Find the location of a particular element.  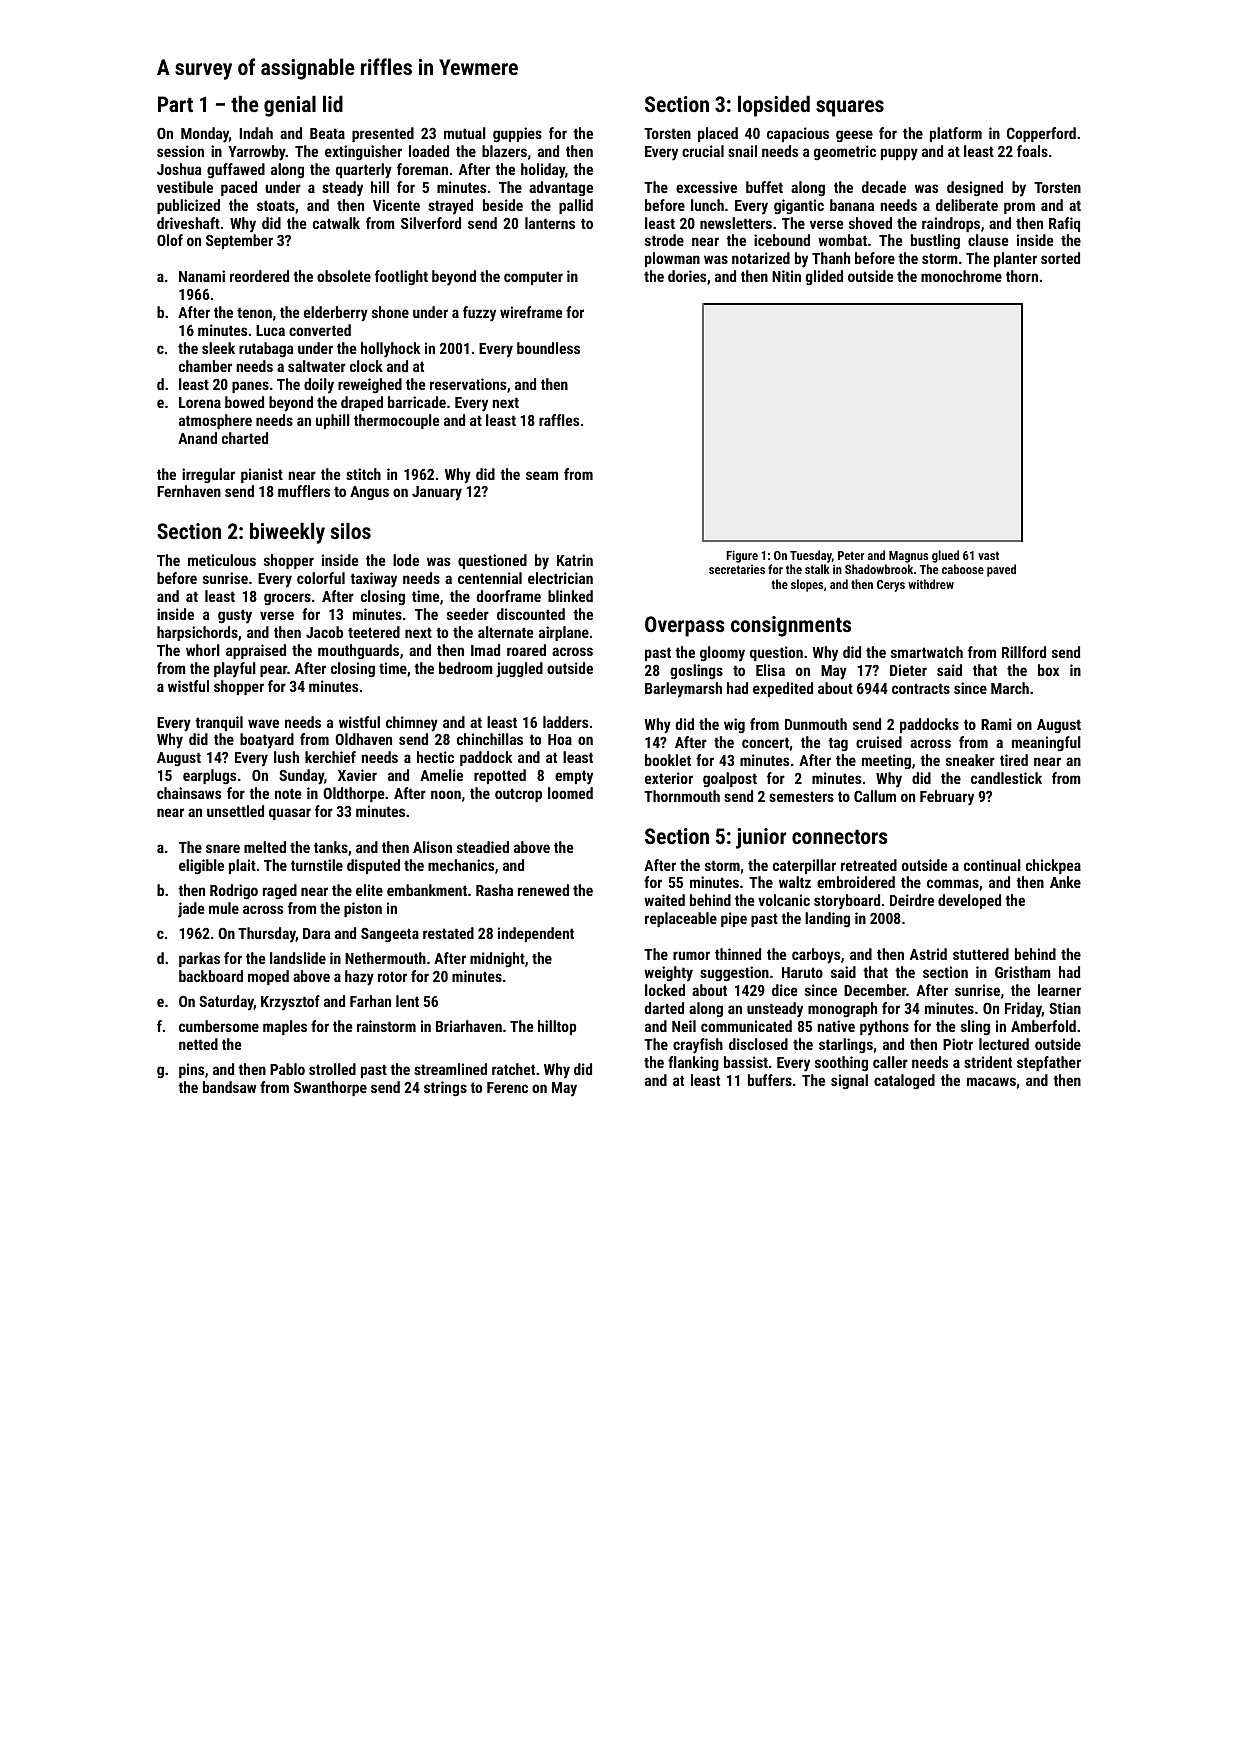

Hoa is located at coordinates (560, 739).
